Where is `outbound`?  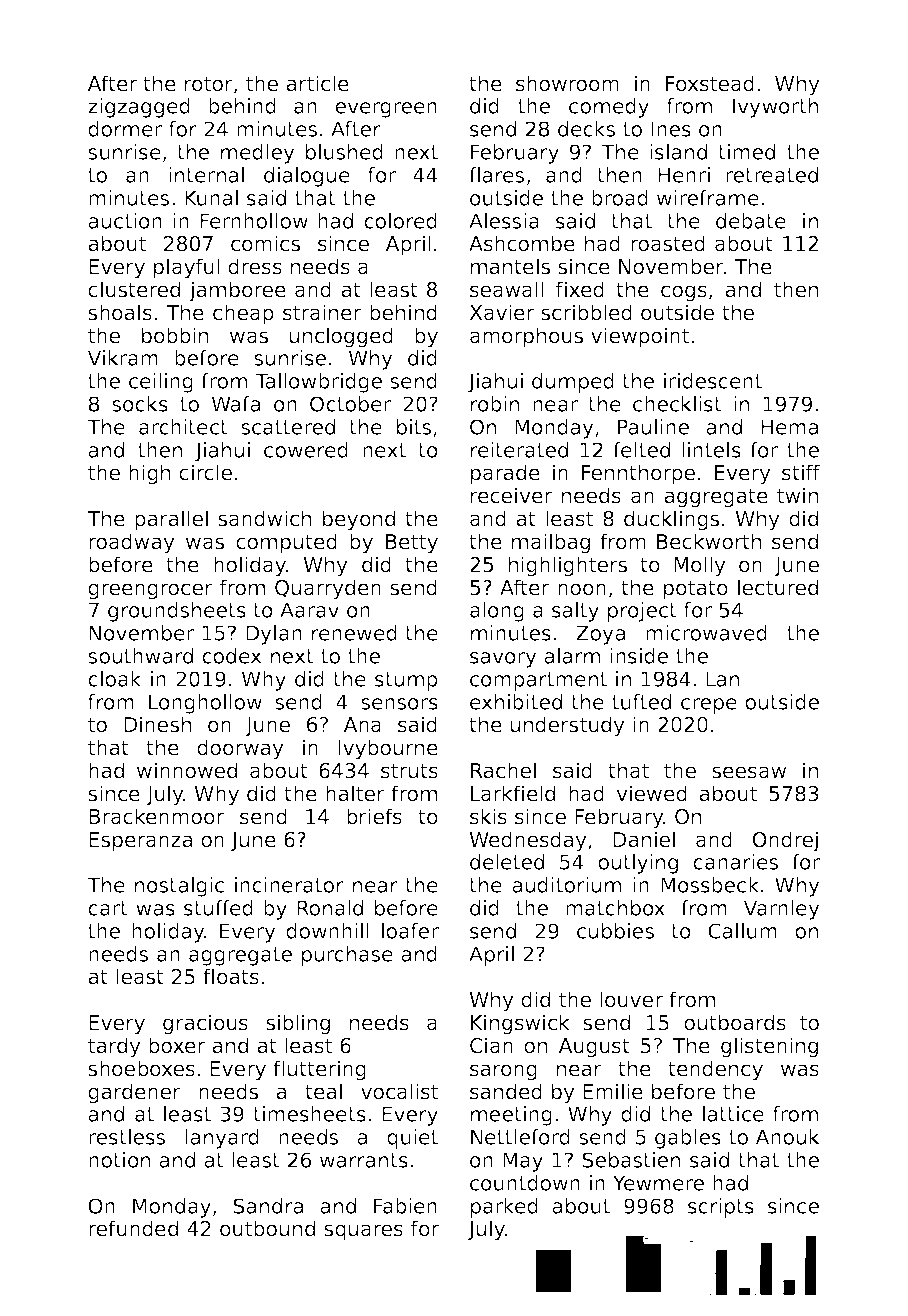 outbound is located at coordinates (267, 1228).
